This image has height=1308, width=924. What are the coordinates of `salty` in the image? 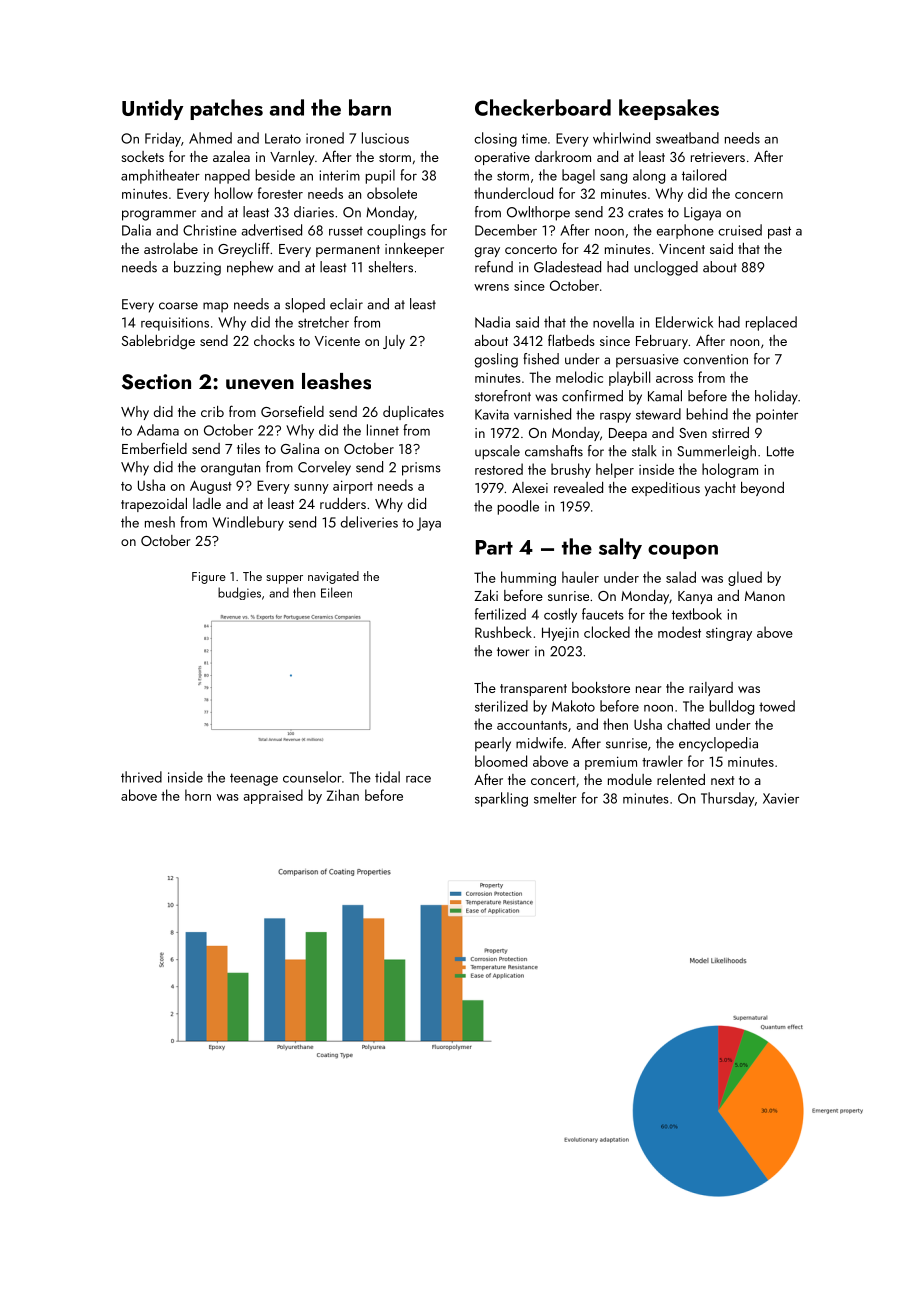 It's located at (620, 548).
